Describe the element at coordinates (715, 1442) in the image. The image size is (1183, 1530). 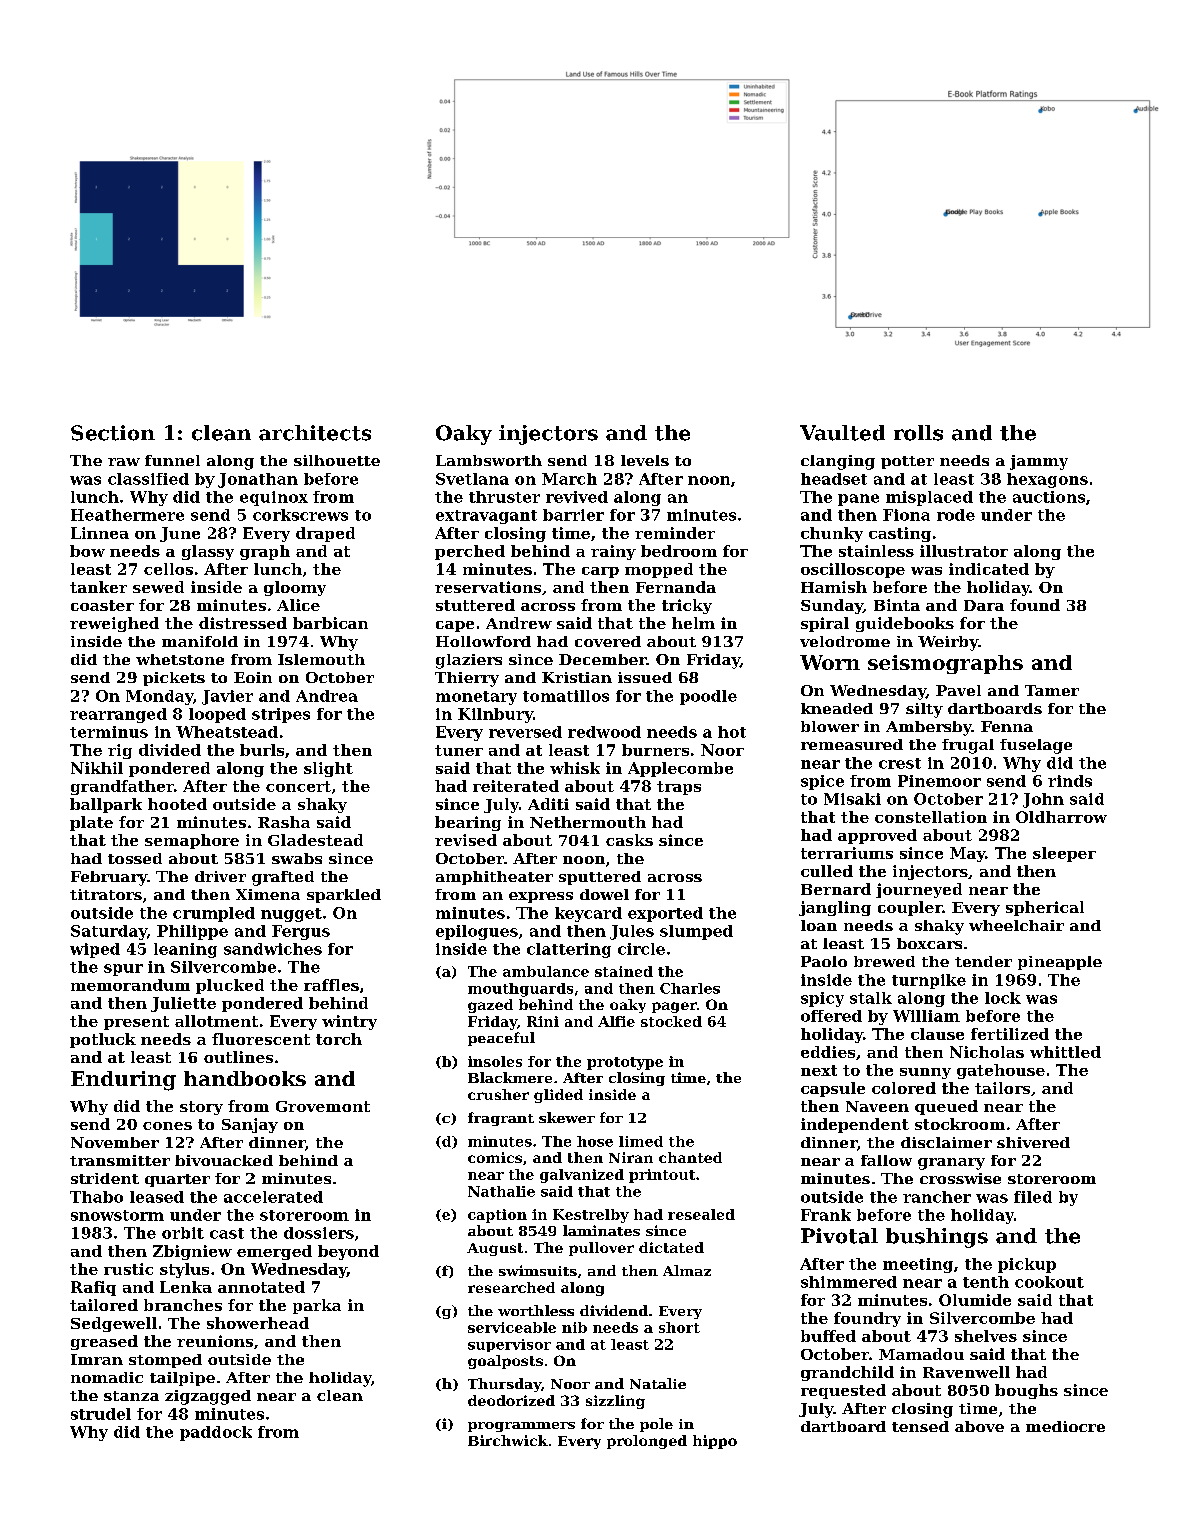
I see `hippo` at that location.
